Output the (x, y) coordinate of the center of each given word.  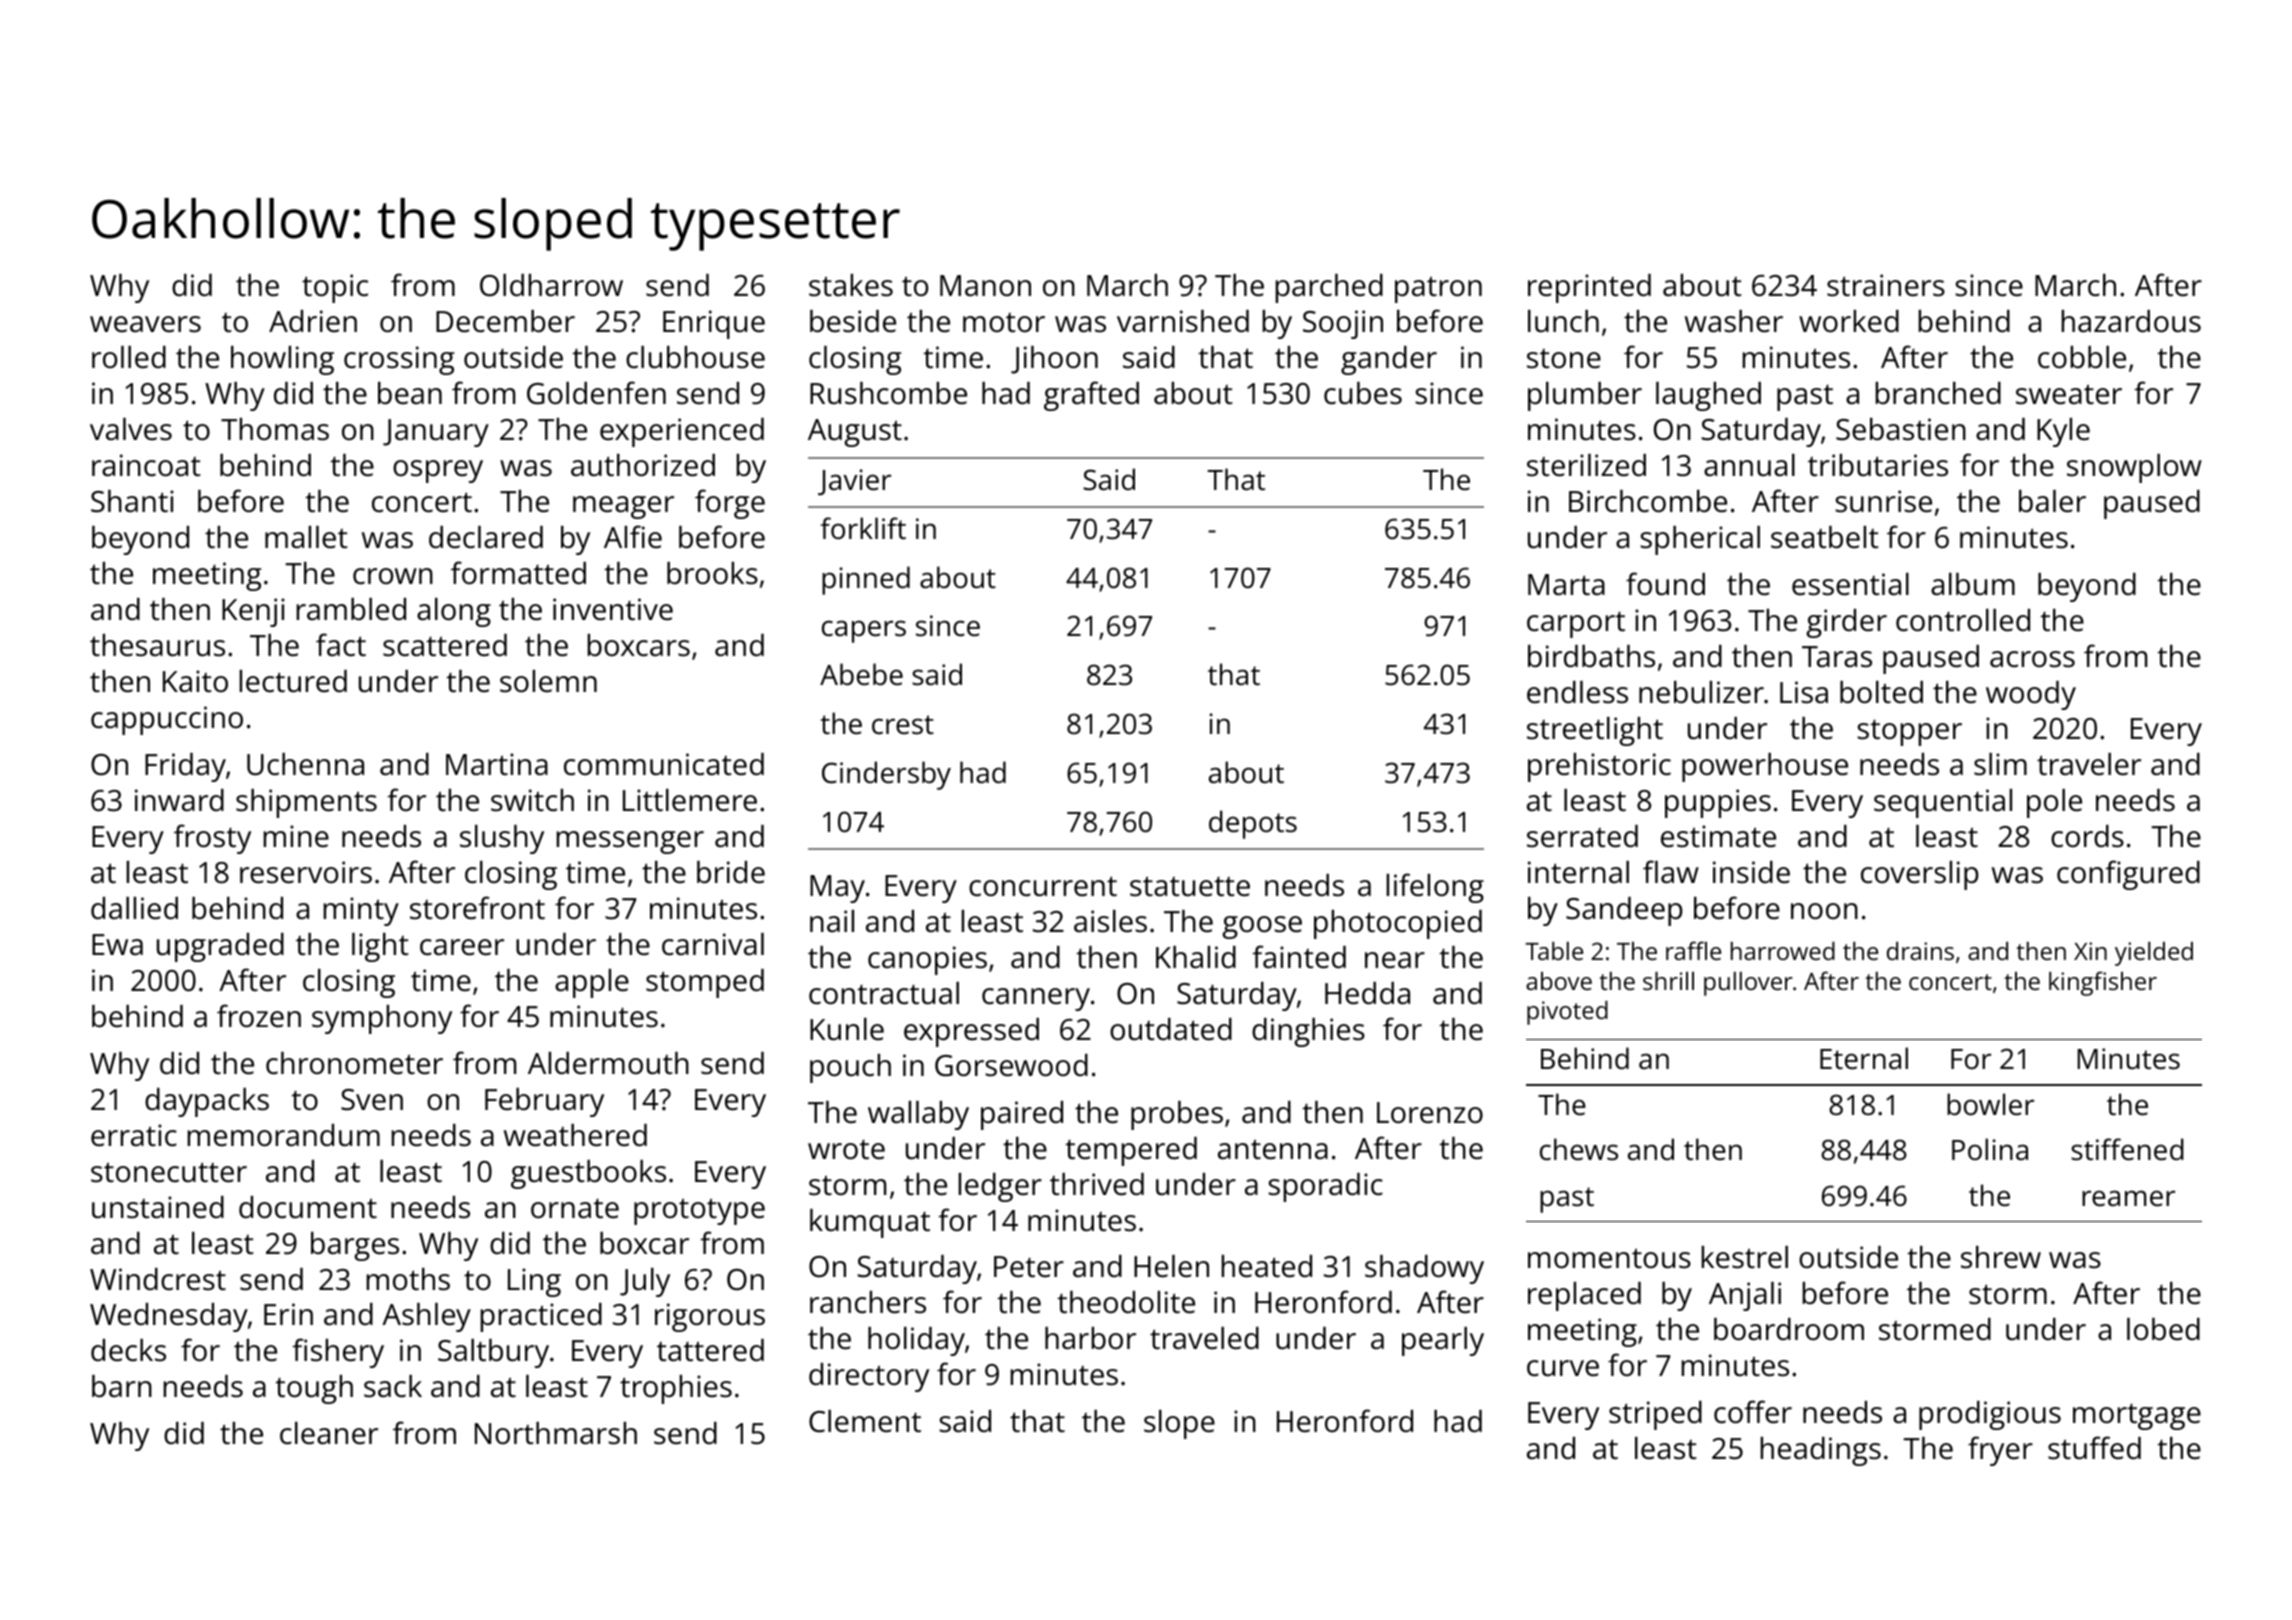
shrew (2001, 1257)
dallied (134, 908)
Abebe (861, 674)
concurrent (1043, 886)
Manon (985, 285)
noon (1824, 911)
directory (869, 1377)
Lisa (1804, 692)
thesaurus (157, 645)
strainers (1886, 285)
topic (335, 288)
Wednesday (169, 1317)
